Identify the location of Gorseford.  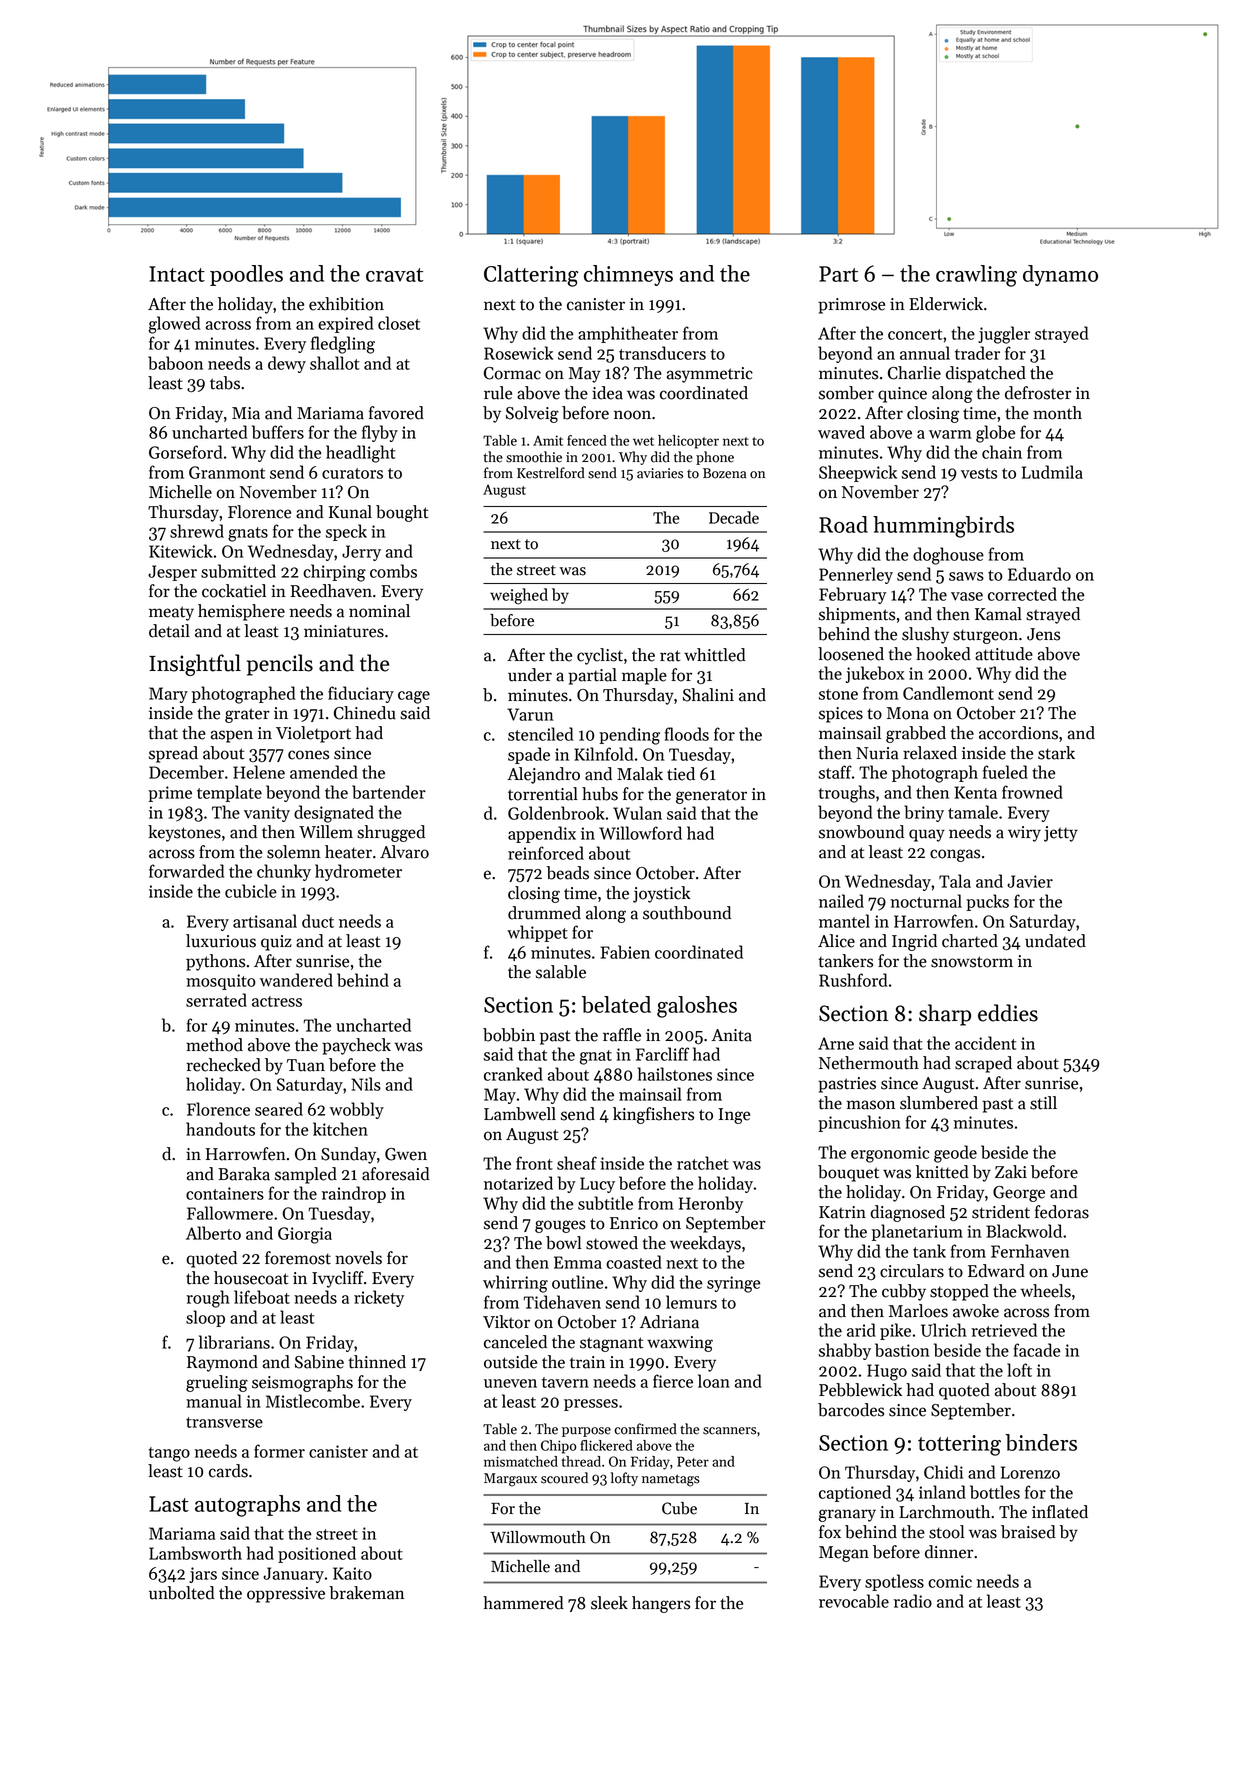
(185, 452).
